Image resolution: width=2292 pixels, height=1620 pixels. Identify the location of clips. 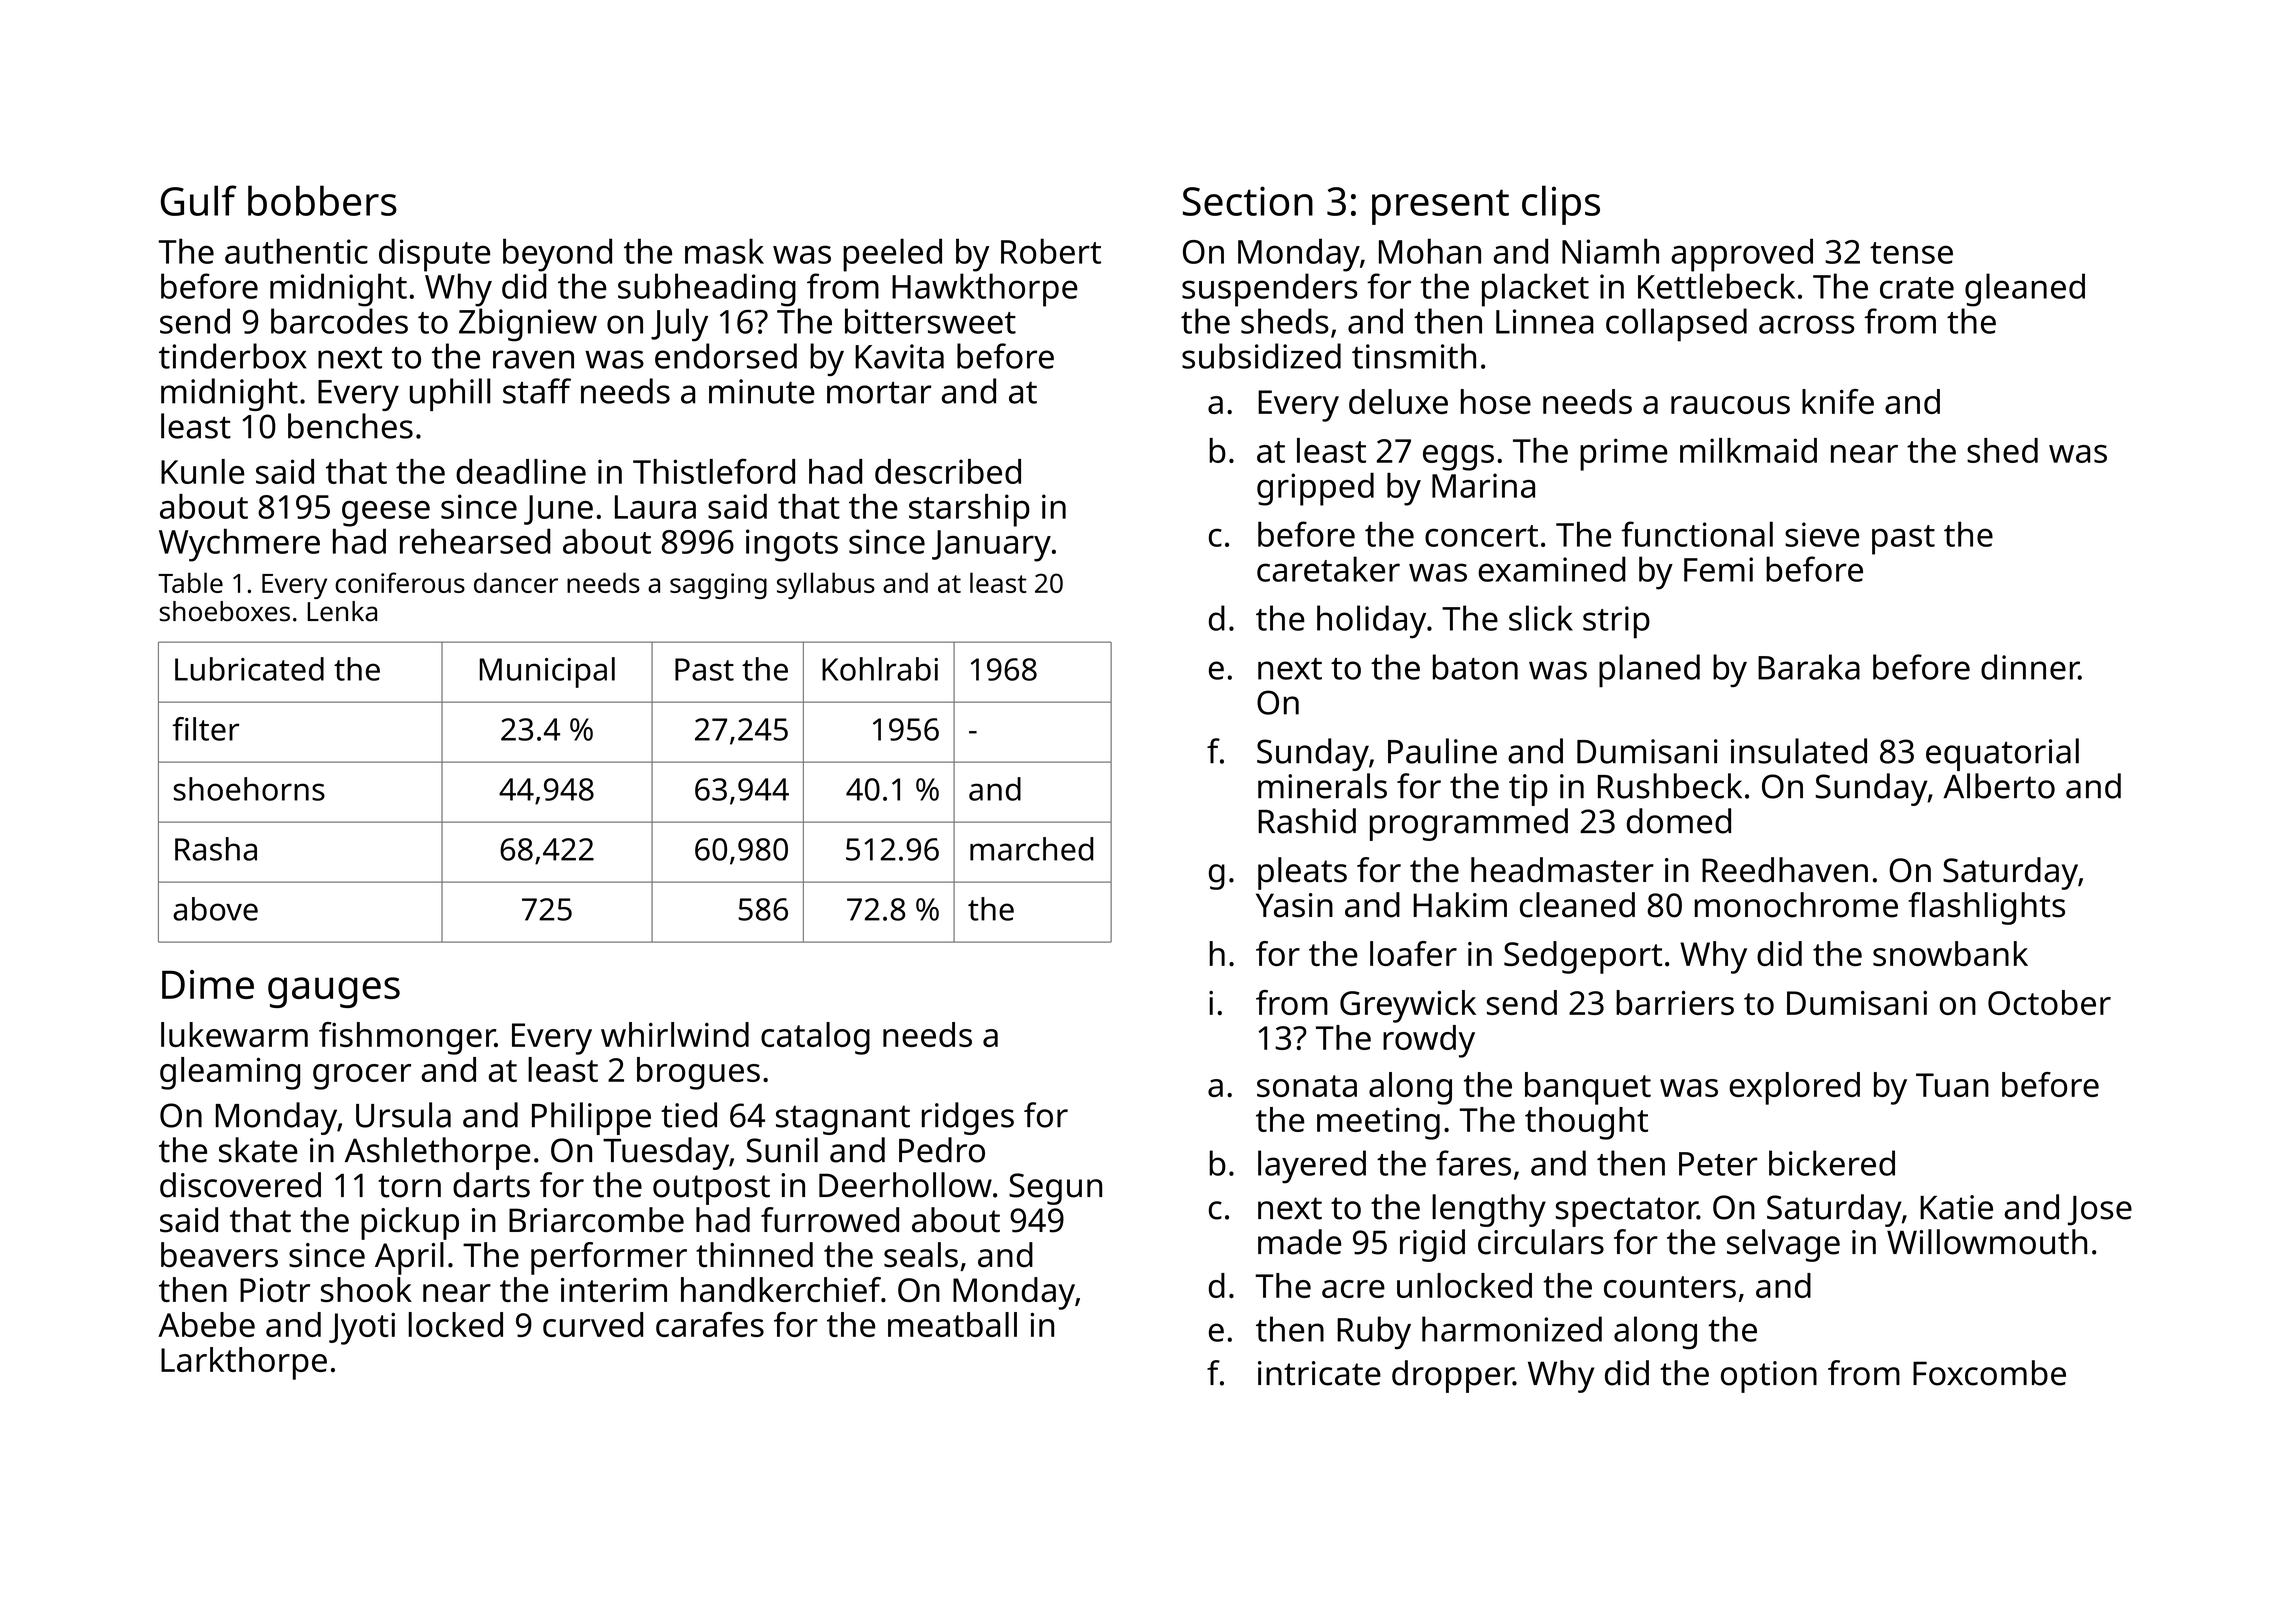
(1561, 205).
